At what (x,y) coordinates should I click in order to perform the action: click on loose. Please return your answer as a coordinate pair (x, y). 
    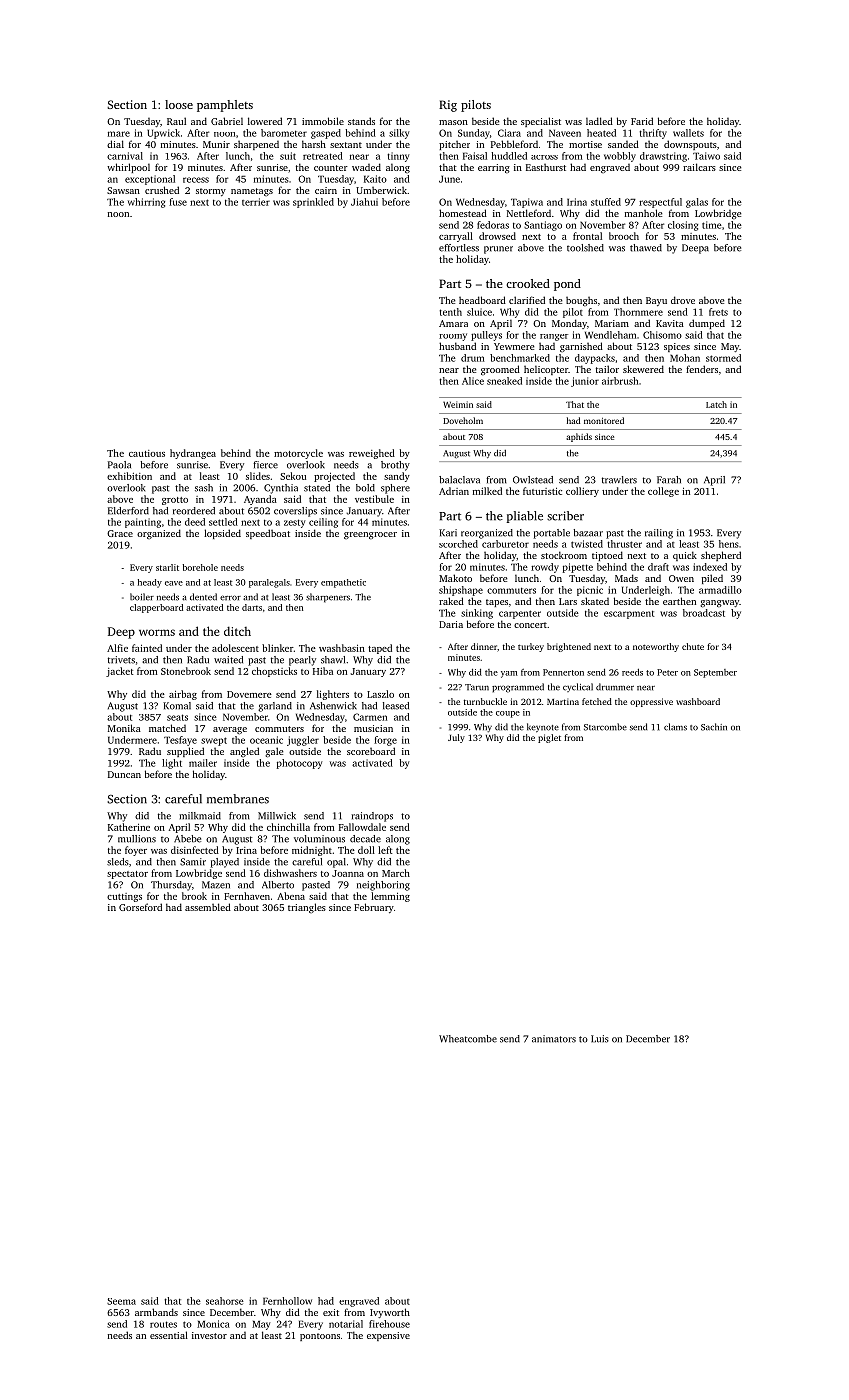
    Looking at the image, I should click on (179, 104).
